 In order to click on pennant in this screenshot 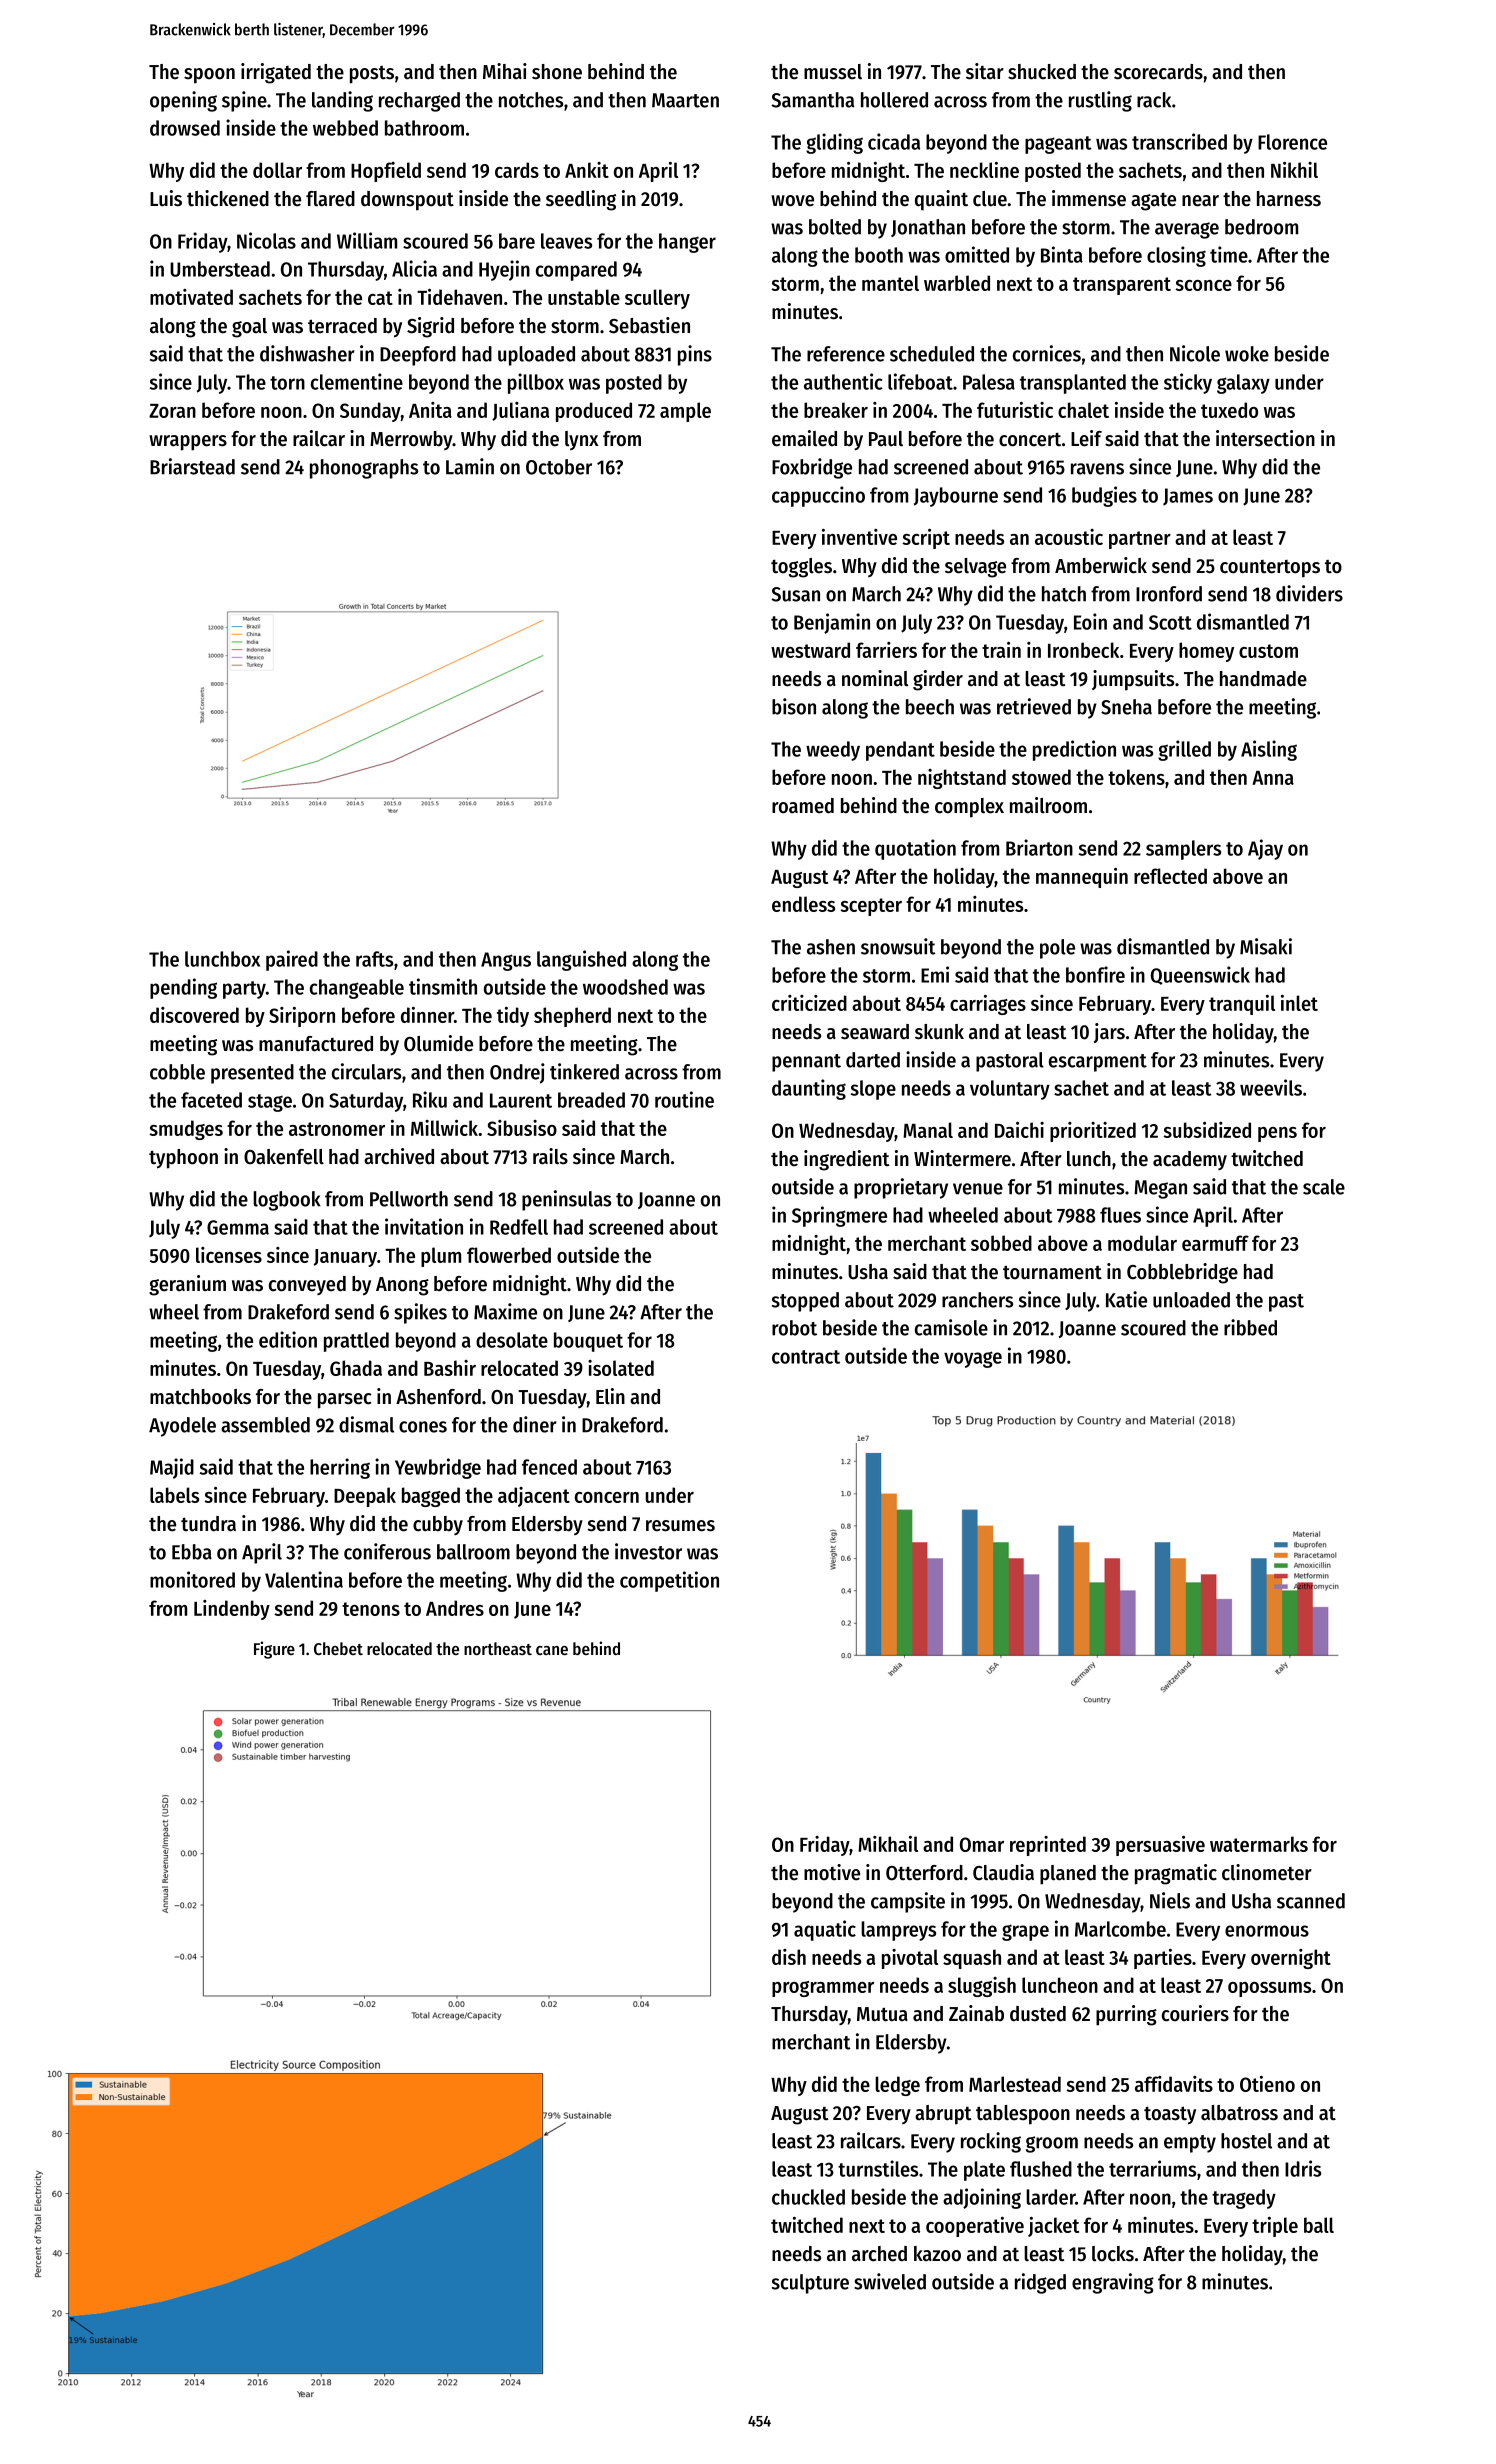, I will do `click(806, 1063)`.
